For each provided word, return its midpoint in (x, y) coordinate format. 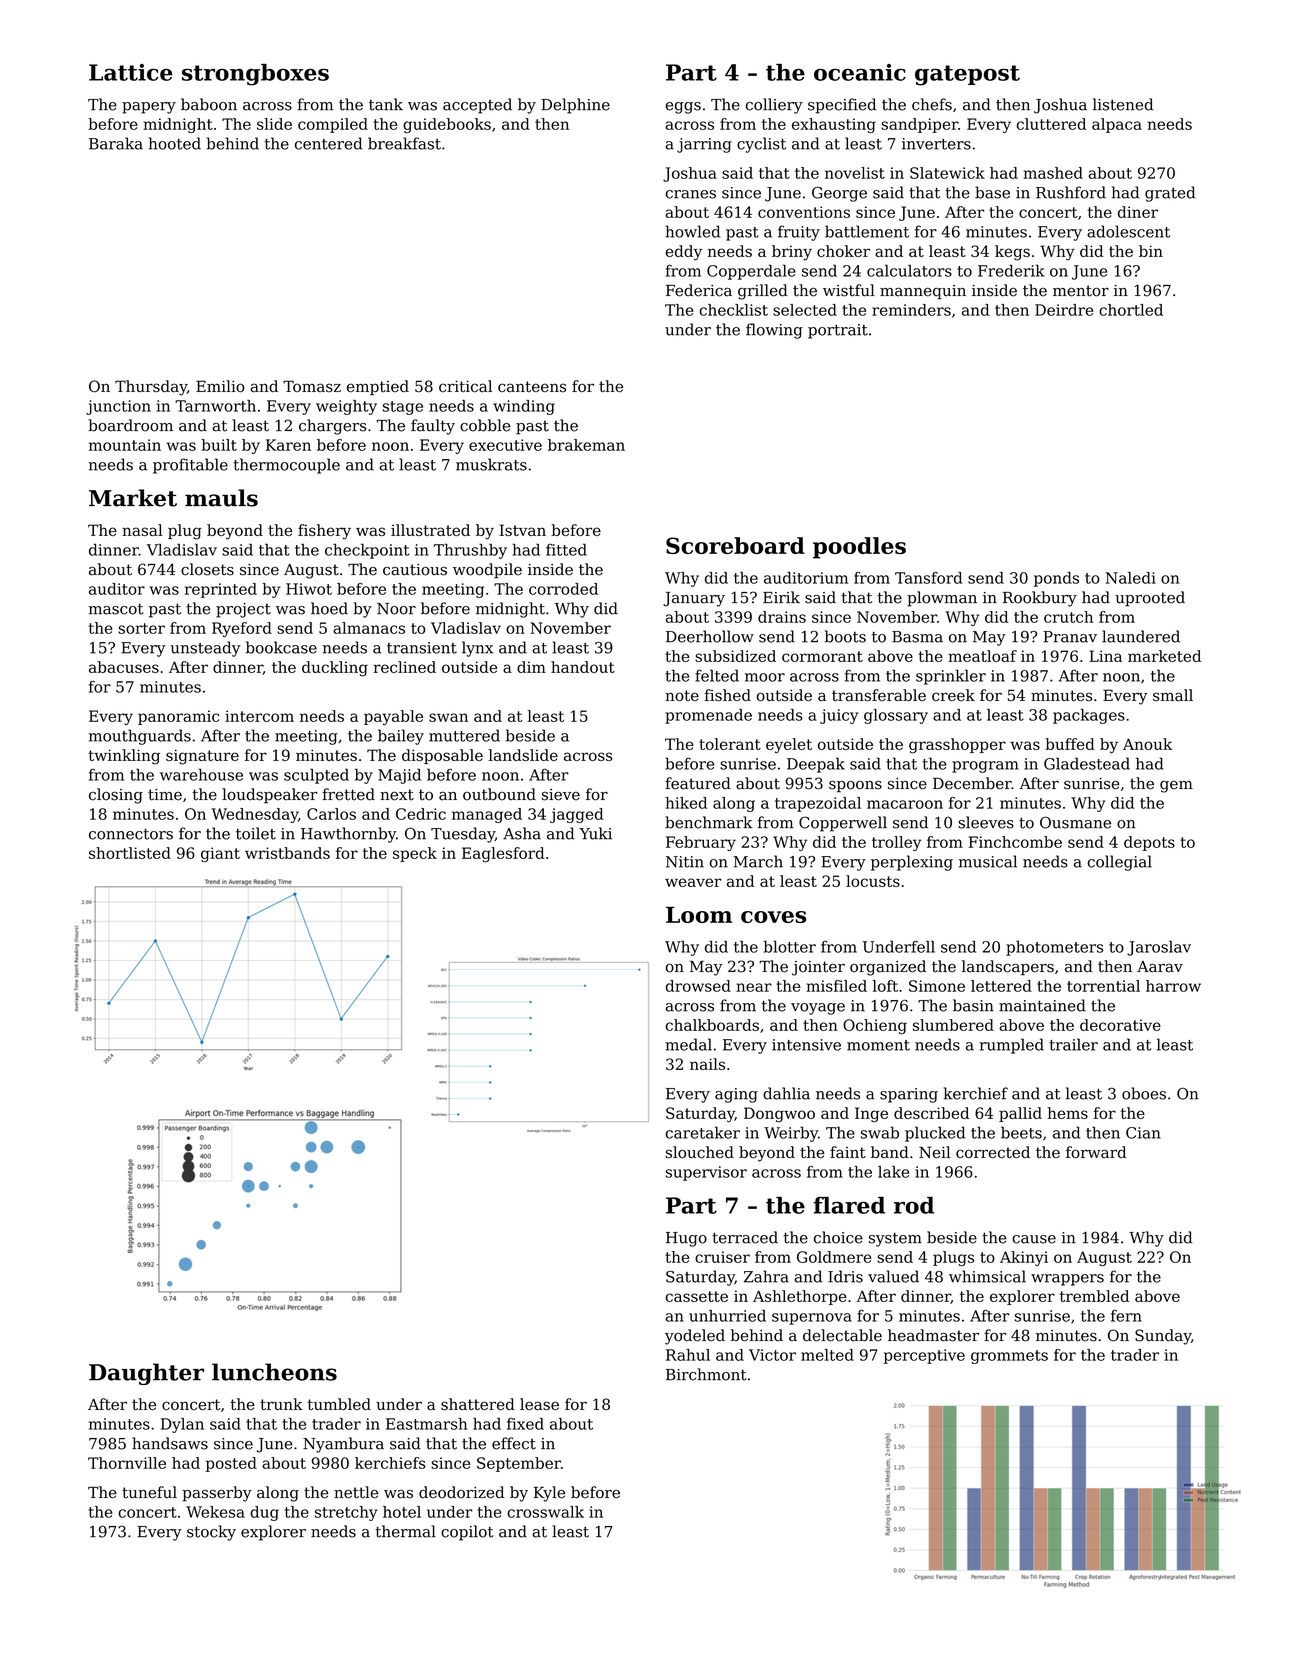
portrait (838, 331)
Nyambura (343, 1445)
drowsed (698, 986)
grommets (1009, 1357)
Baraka (116, 143)
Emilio (220, 386)
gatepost (967, 75)
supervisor (706, 1173)
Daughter (146, 1374)
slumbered (953, 1025)
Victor (772, 1355)
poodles (859, 548)
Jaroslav (1159, 948)
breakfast (404, 143)
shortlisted (130, 853)
